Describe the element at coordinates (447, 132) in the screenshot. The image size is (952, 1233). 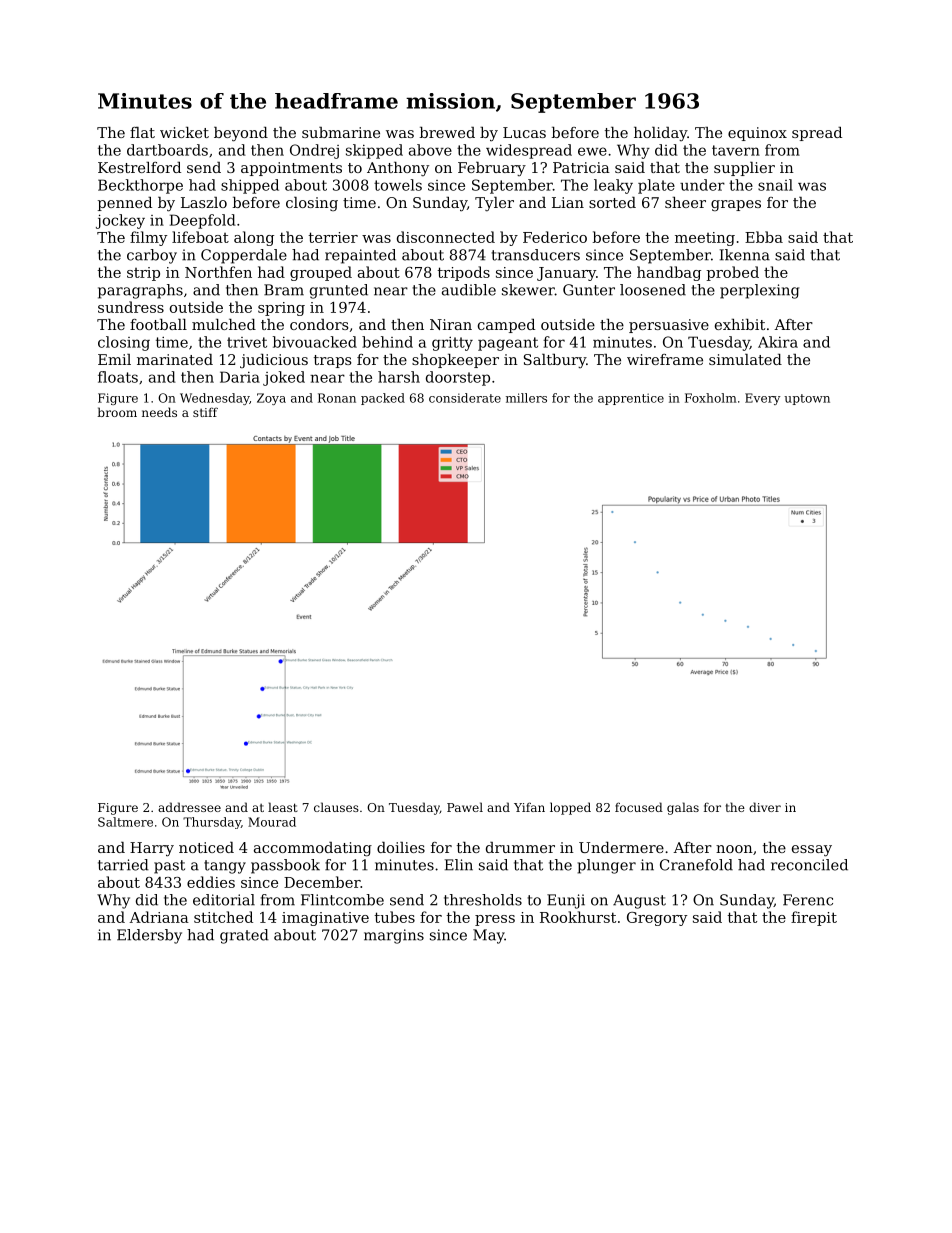
I see `brewed` at that location.
